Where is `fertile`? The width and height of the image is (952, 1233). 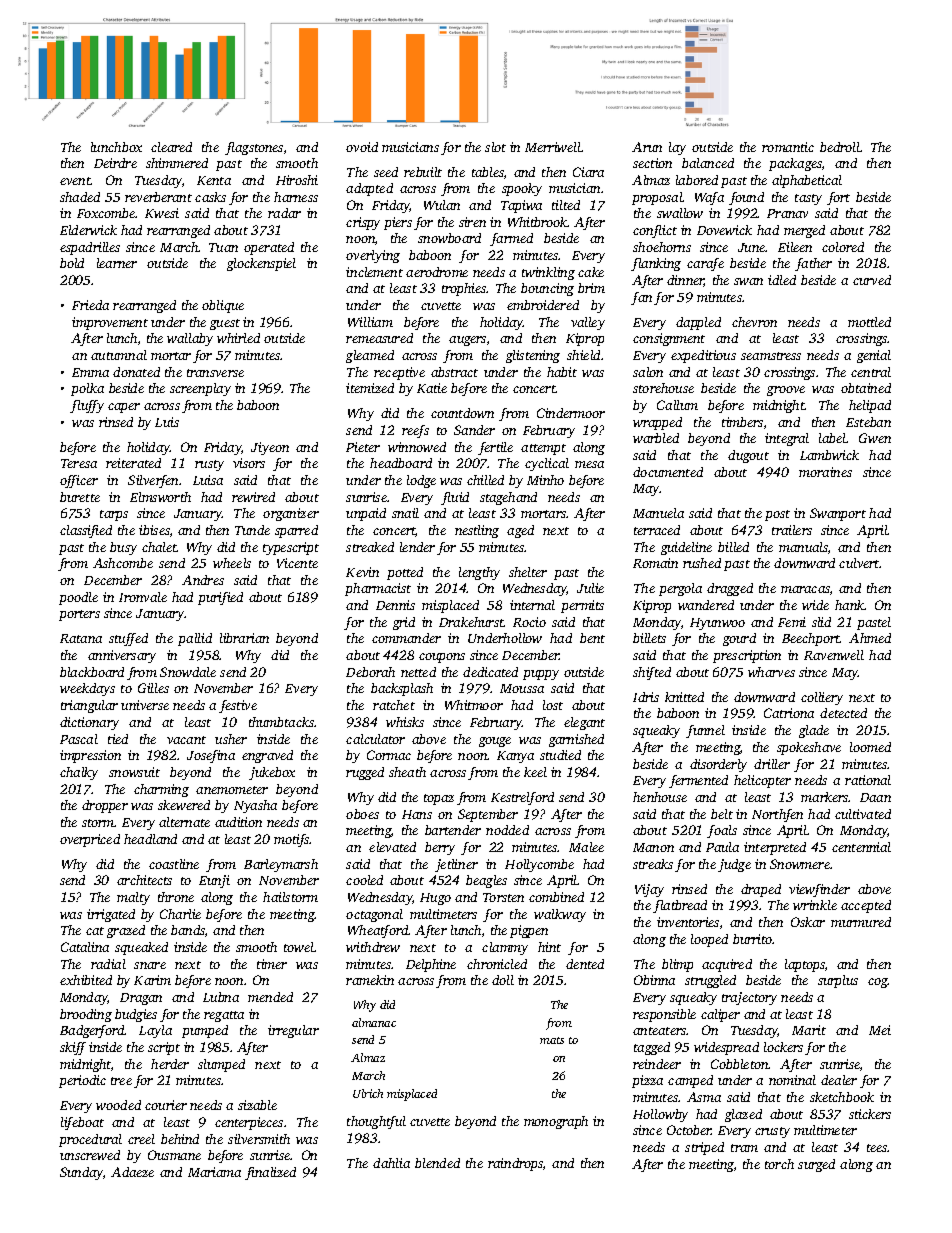
fertile is located at coordinates (495, 448).
